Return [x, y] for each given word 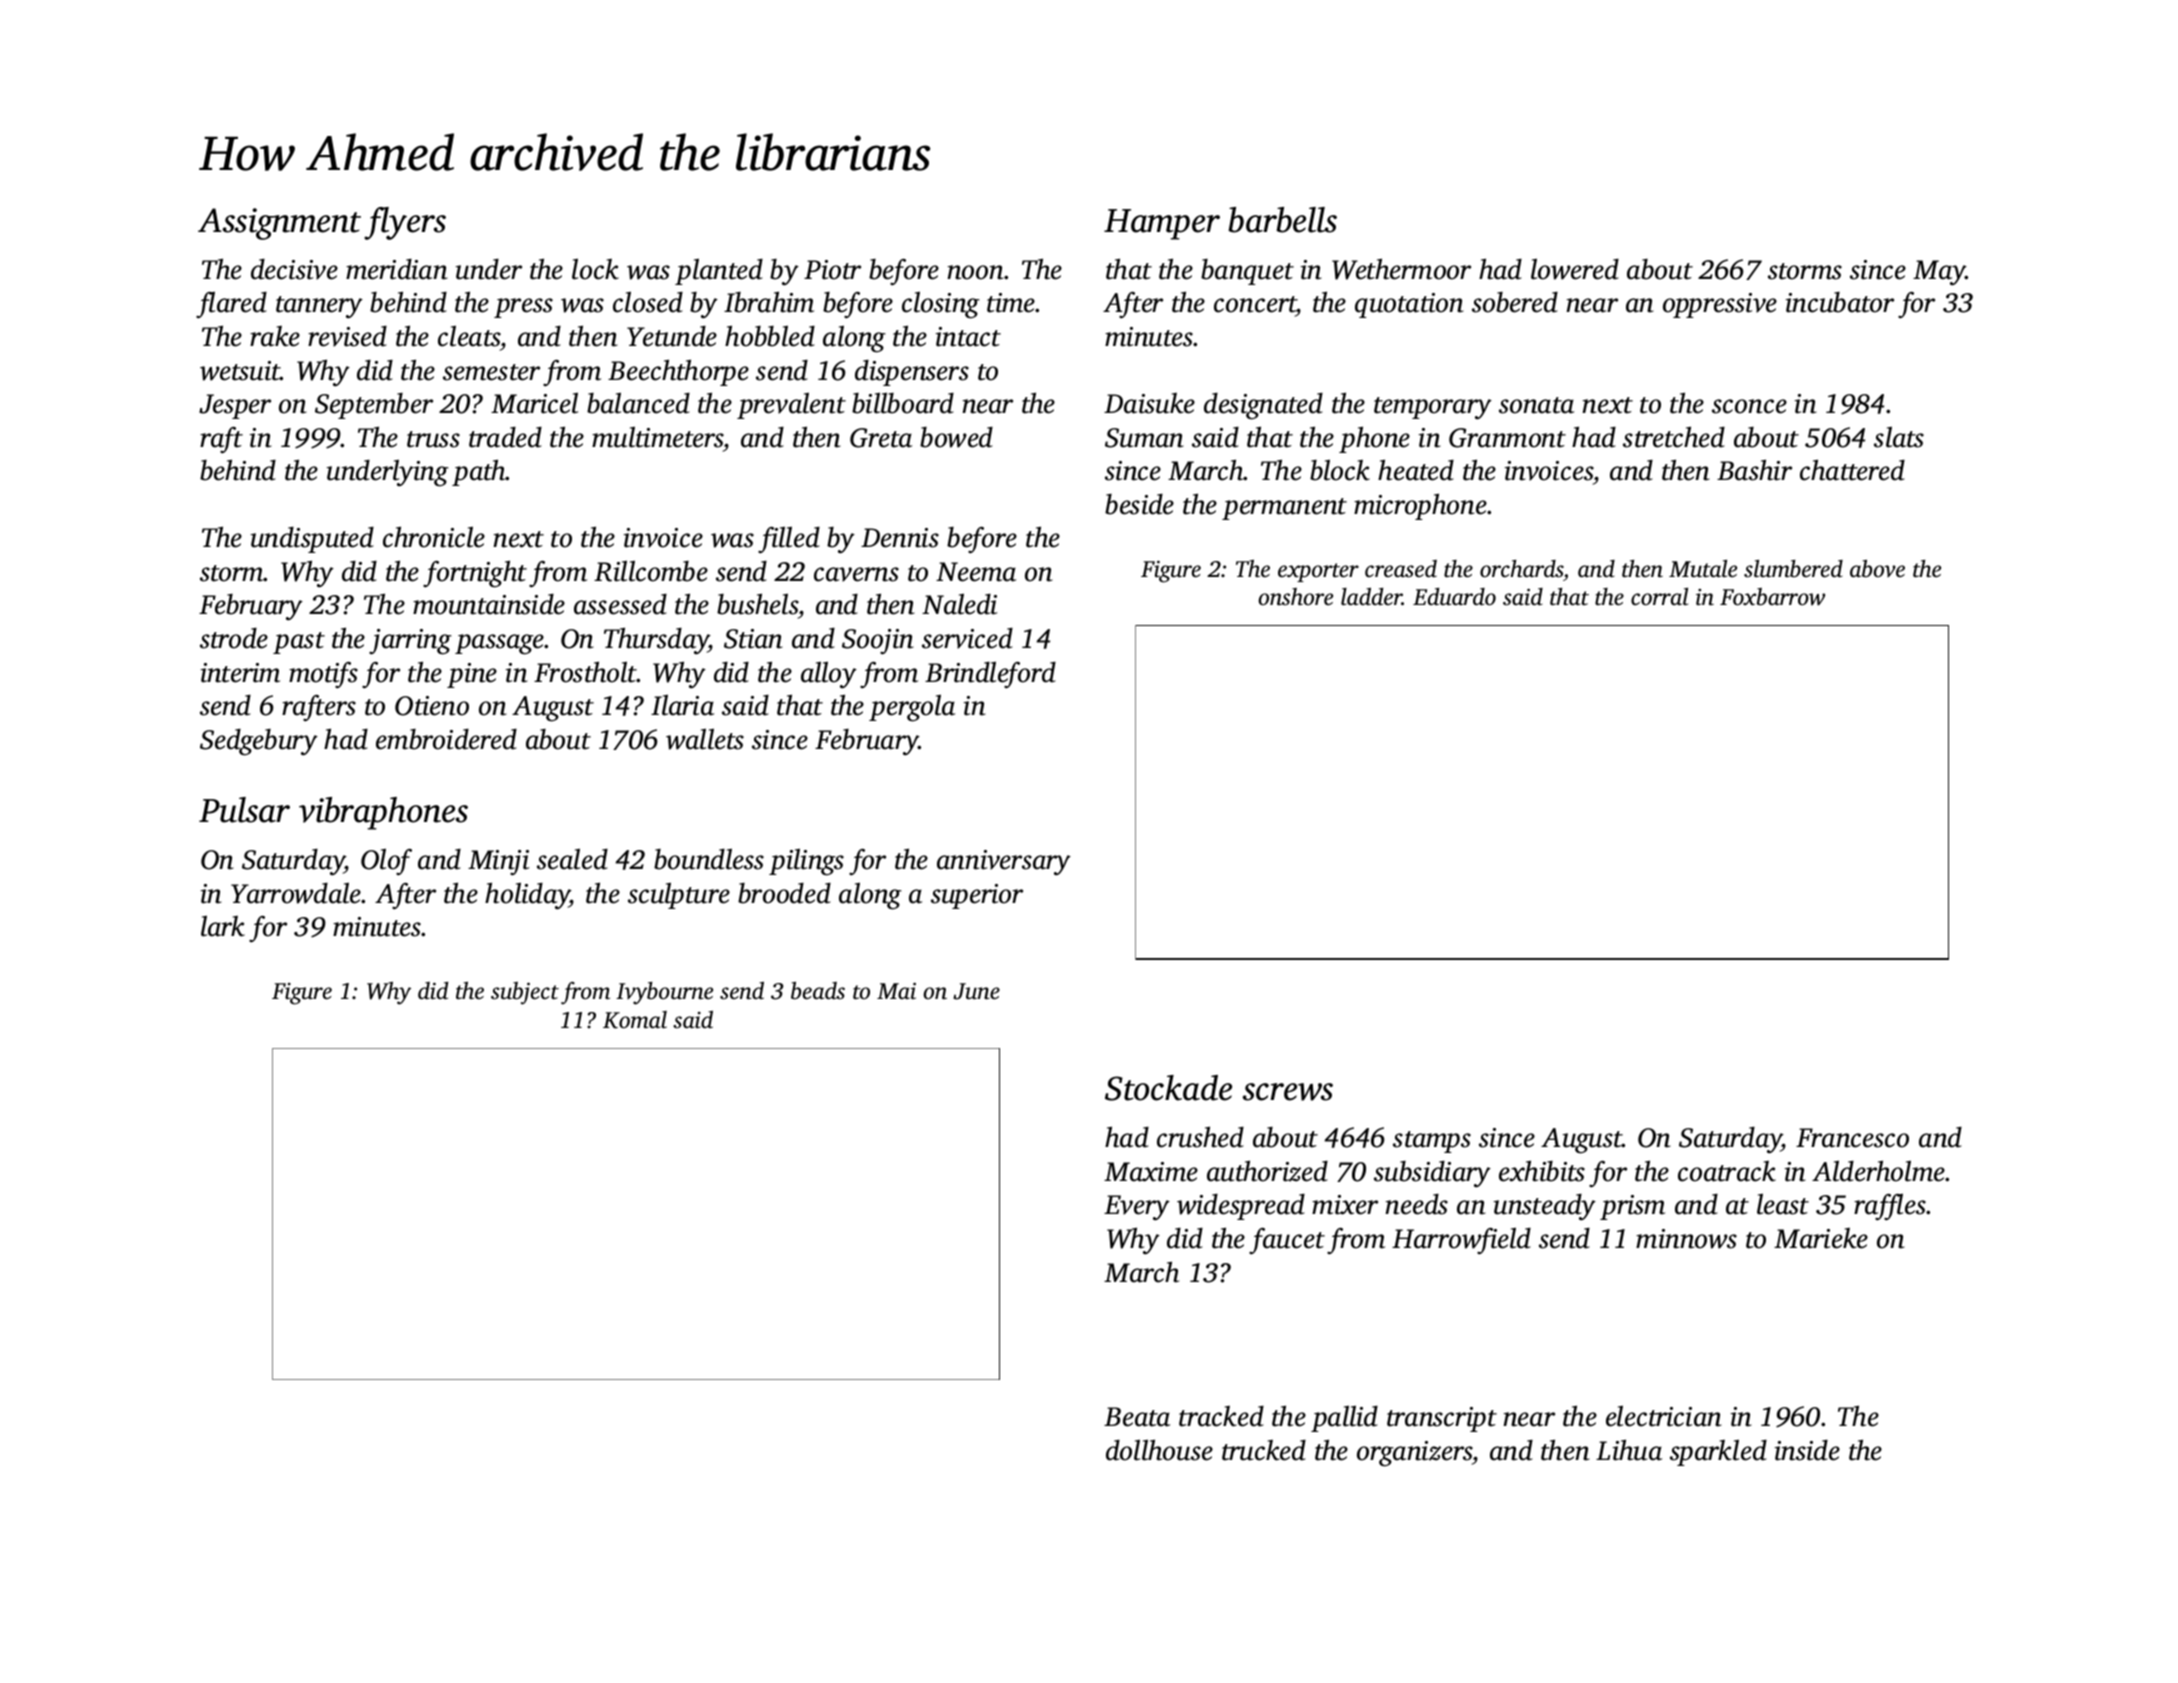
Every [1137, 1208]
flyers [405, 223]
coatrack [1727, 1171]
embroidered [446, 739]
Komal [635, 1020]
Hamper [1162, 224]
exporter [1318, 572]
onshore [1295, 596]
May [1939, 273]
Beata [1137, 1417]
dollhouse [1159, 1450]
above [1877, 569]
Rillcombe [651, 571]
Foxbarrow [1772, 597]
